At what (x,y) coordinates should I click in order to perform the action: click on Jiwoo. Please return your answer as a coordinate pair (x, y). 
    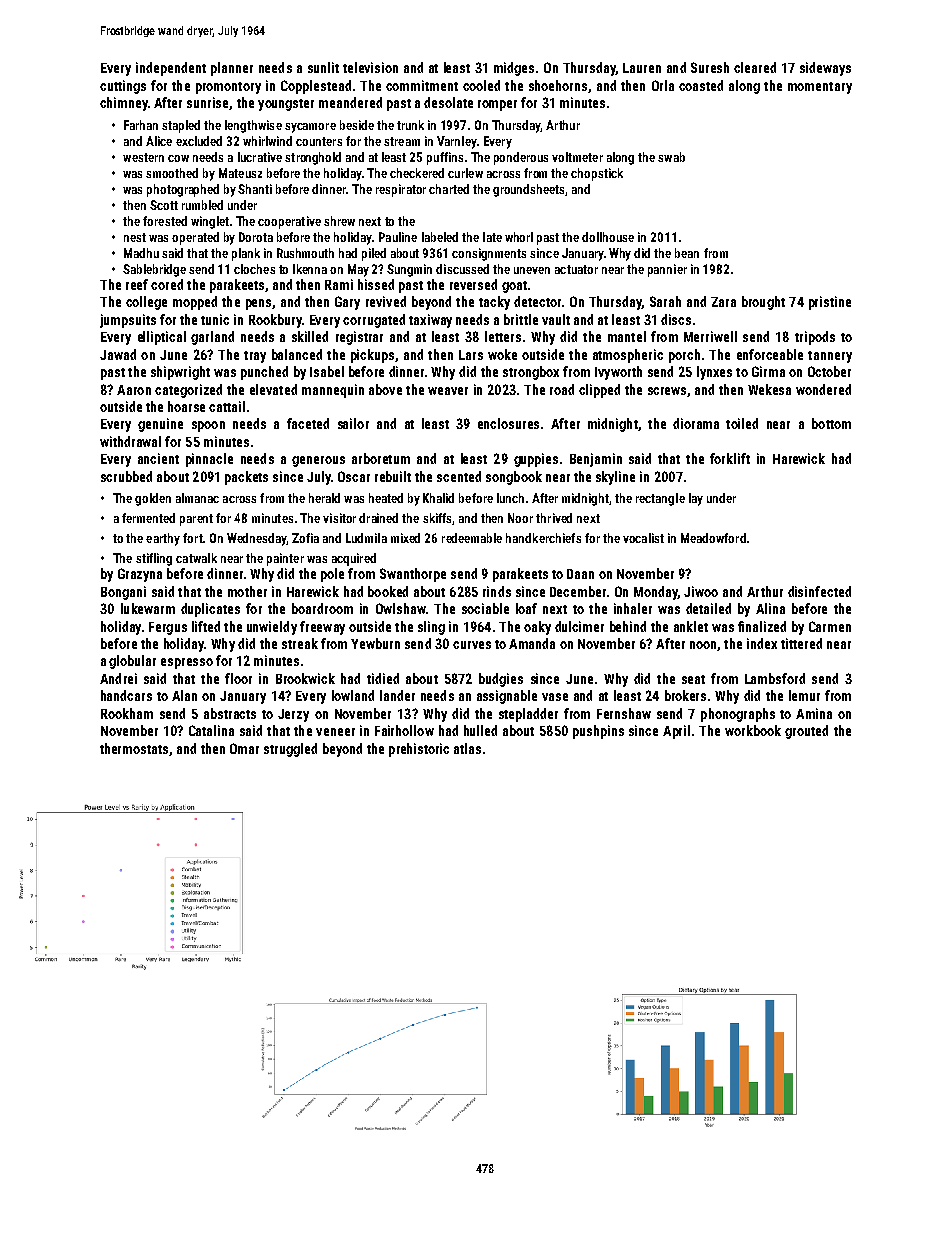
    Looking at the image, I should click on (701, 591).
